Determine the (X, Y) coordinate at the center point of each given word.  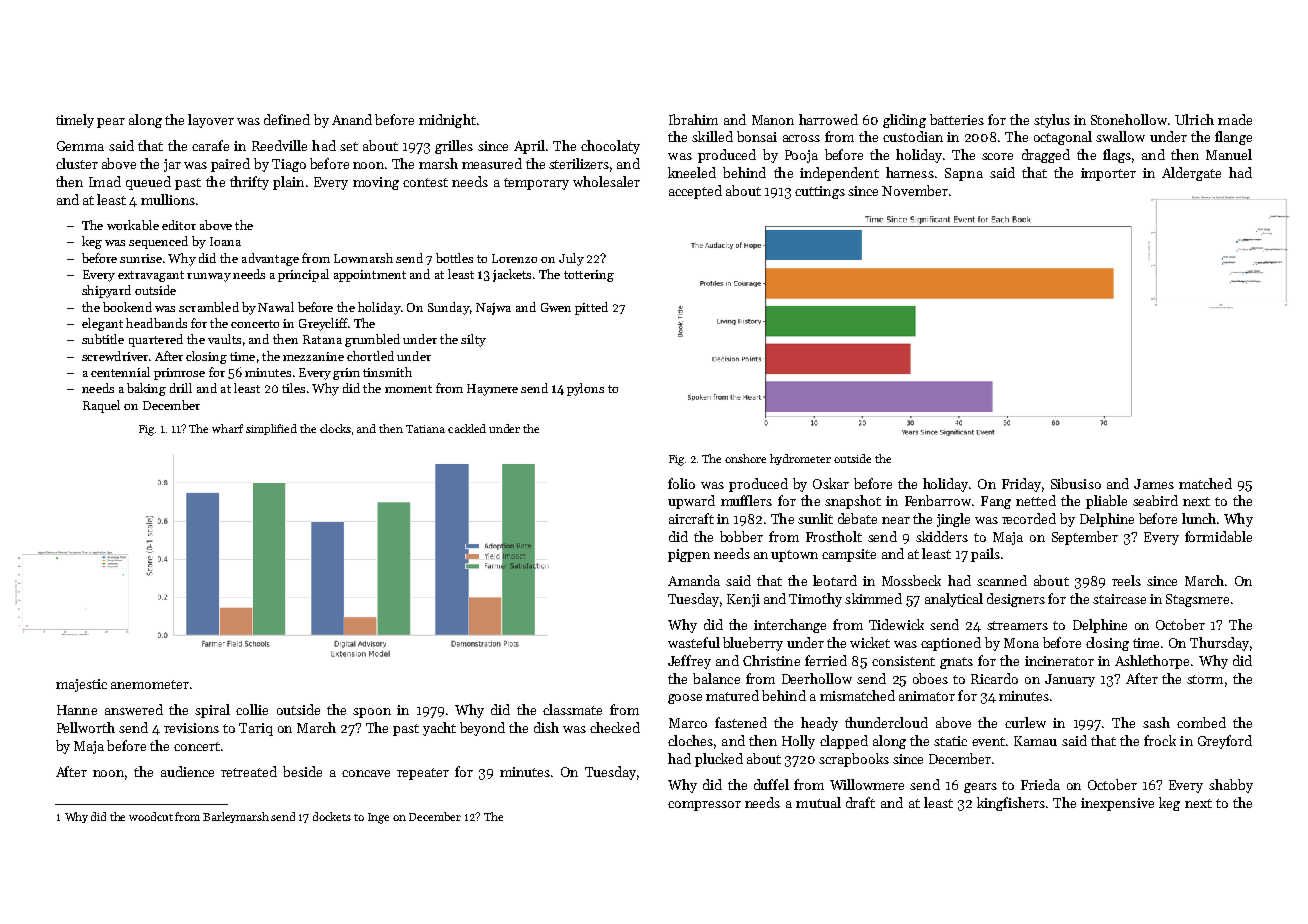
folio (681, 483)
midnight (447, 121)
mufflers (746, 500)
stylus (1052, 121)
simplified (271, 429)
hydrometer (800, 459)
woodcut (151, 816)
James (1154, 484)
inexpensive (1117, 804)
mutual (818, 802)
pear (111, 123)
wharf (227, 428)
